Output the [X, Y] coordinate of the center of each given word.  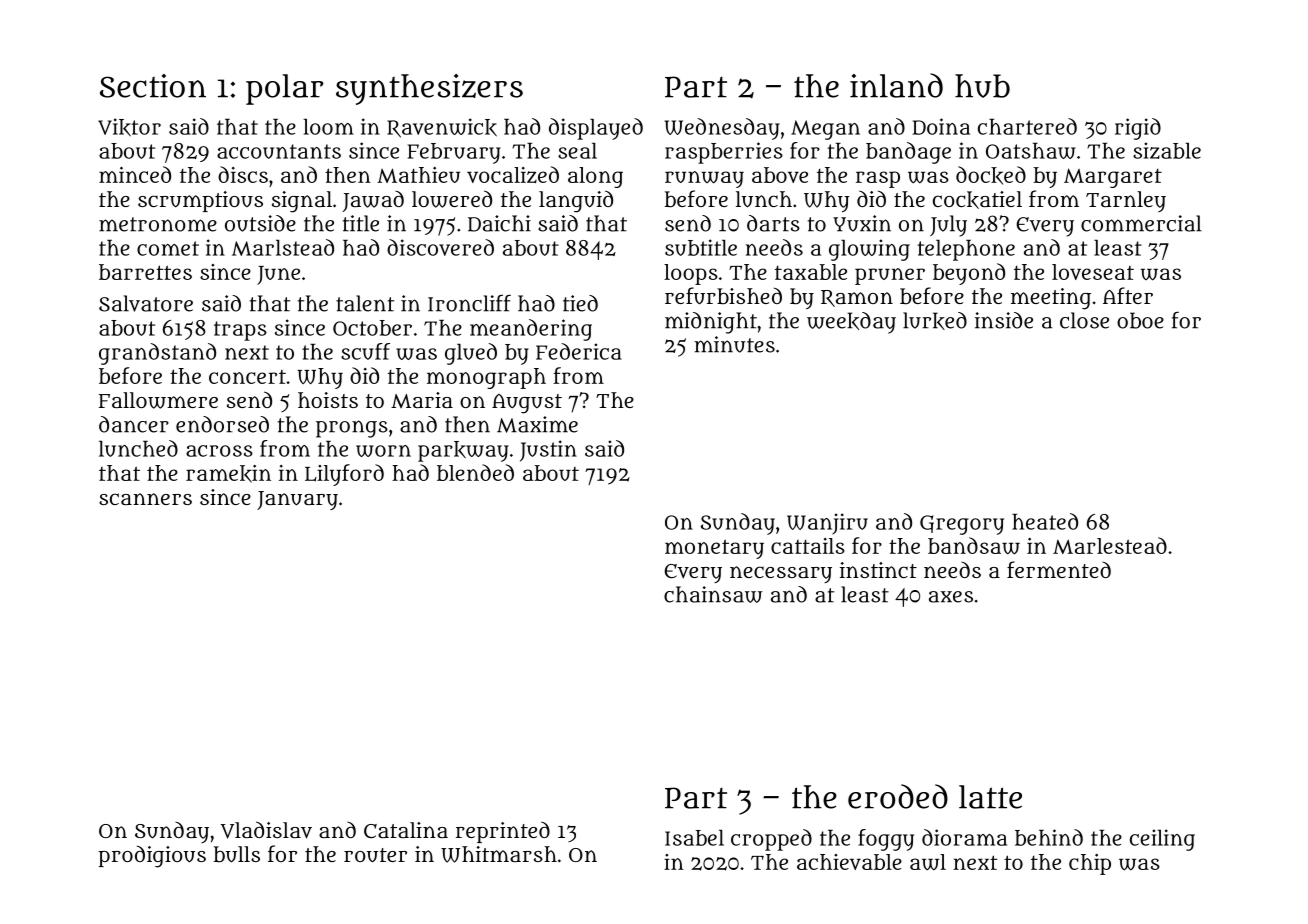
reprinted [503, 832]
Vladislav [266, 830]
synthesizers [429, 89]
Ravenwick [442, 128]
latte [990, 797]
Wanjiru [827, 524]
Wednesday [722, 129]
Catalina [406, 830]
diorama [964, 837]
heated [1045, 521]
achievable [849, 862]
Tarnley [1126, 201]
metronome [158, 224]
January [297, 500]
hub [982, 86]
